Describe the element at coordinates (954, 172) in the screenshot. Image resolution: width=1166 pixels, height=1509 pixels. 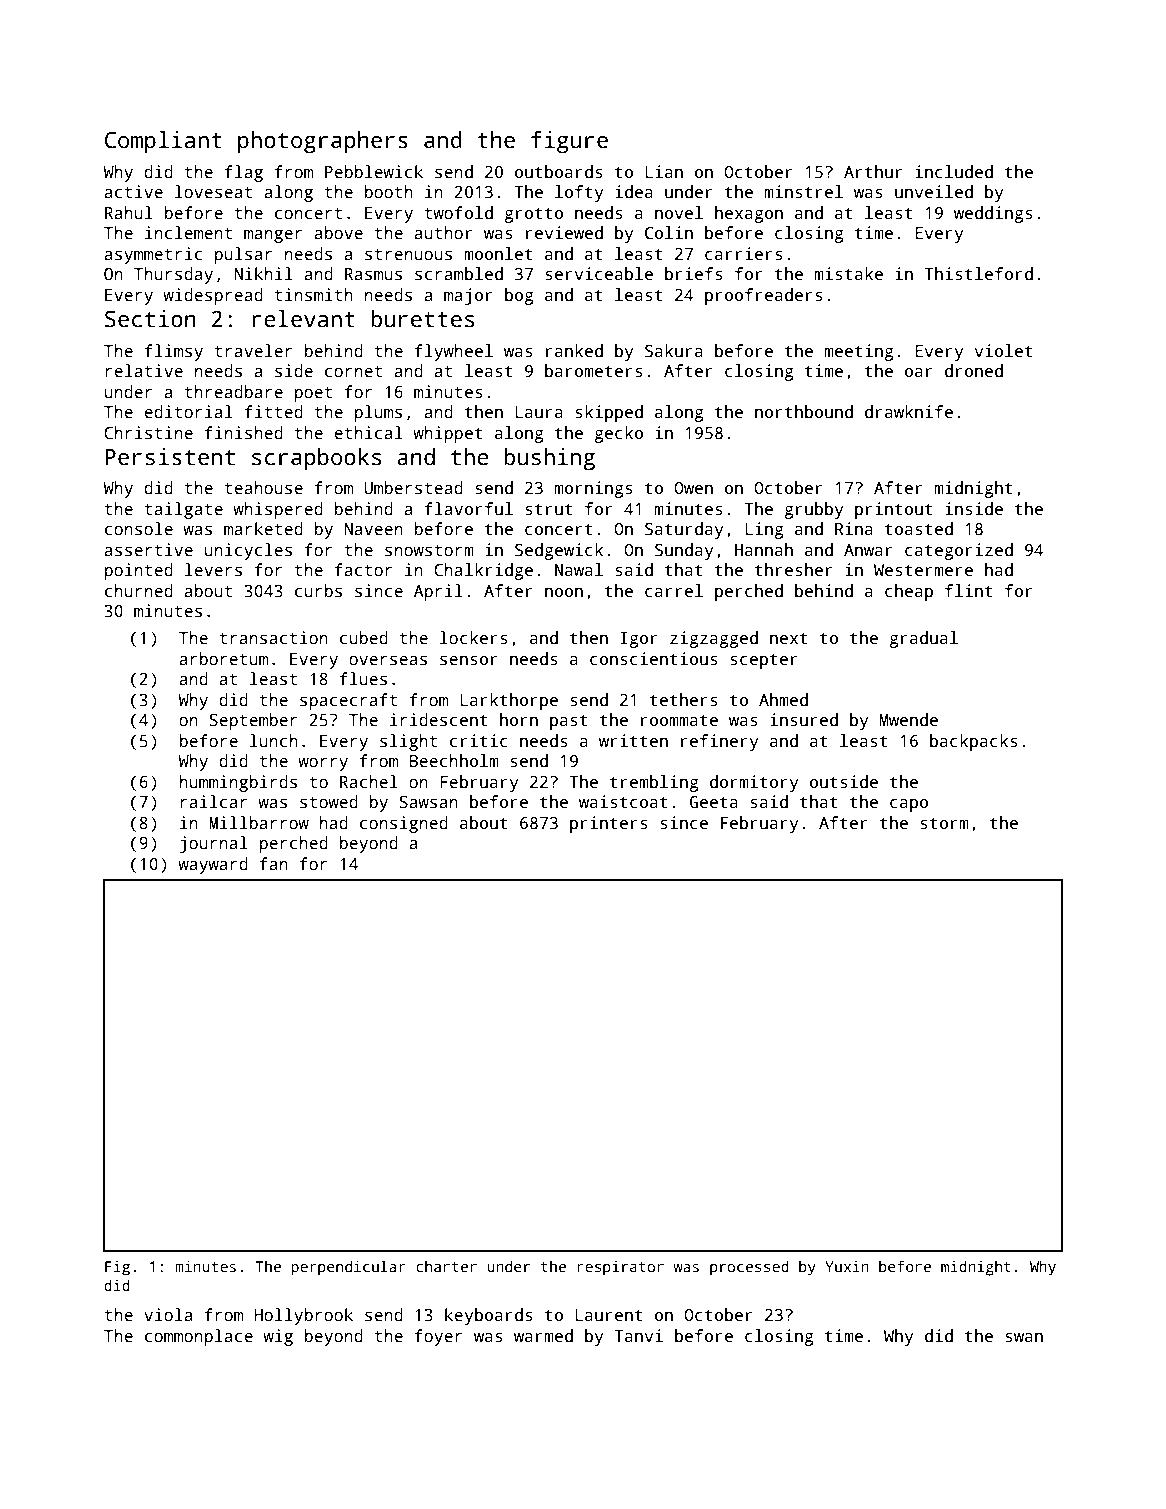
I see `included` at that location.
